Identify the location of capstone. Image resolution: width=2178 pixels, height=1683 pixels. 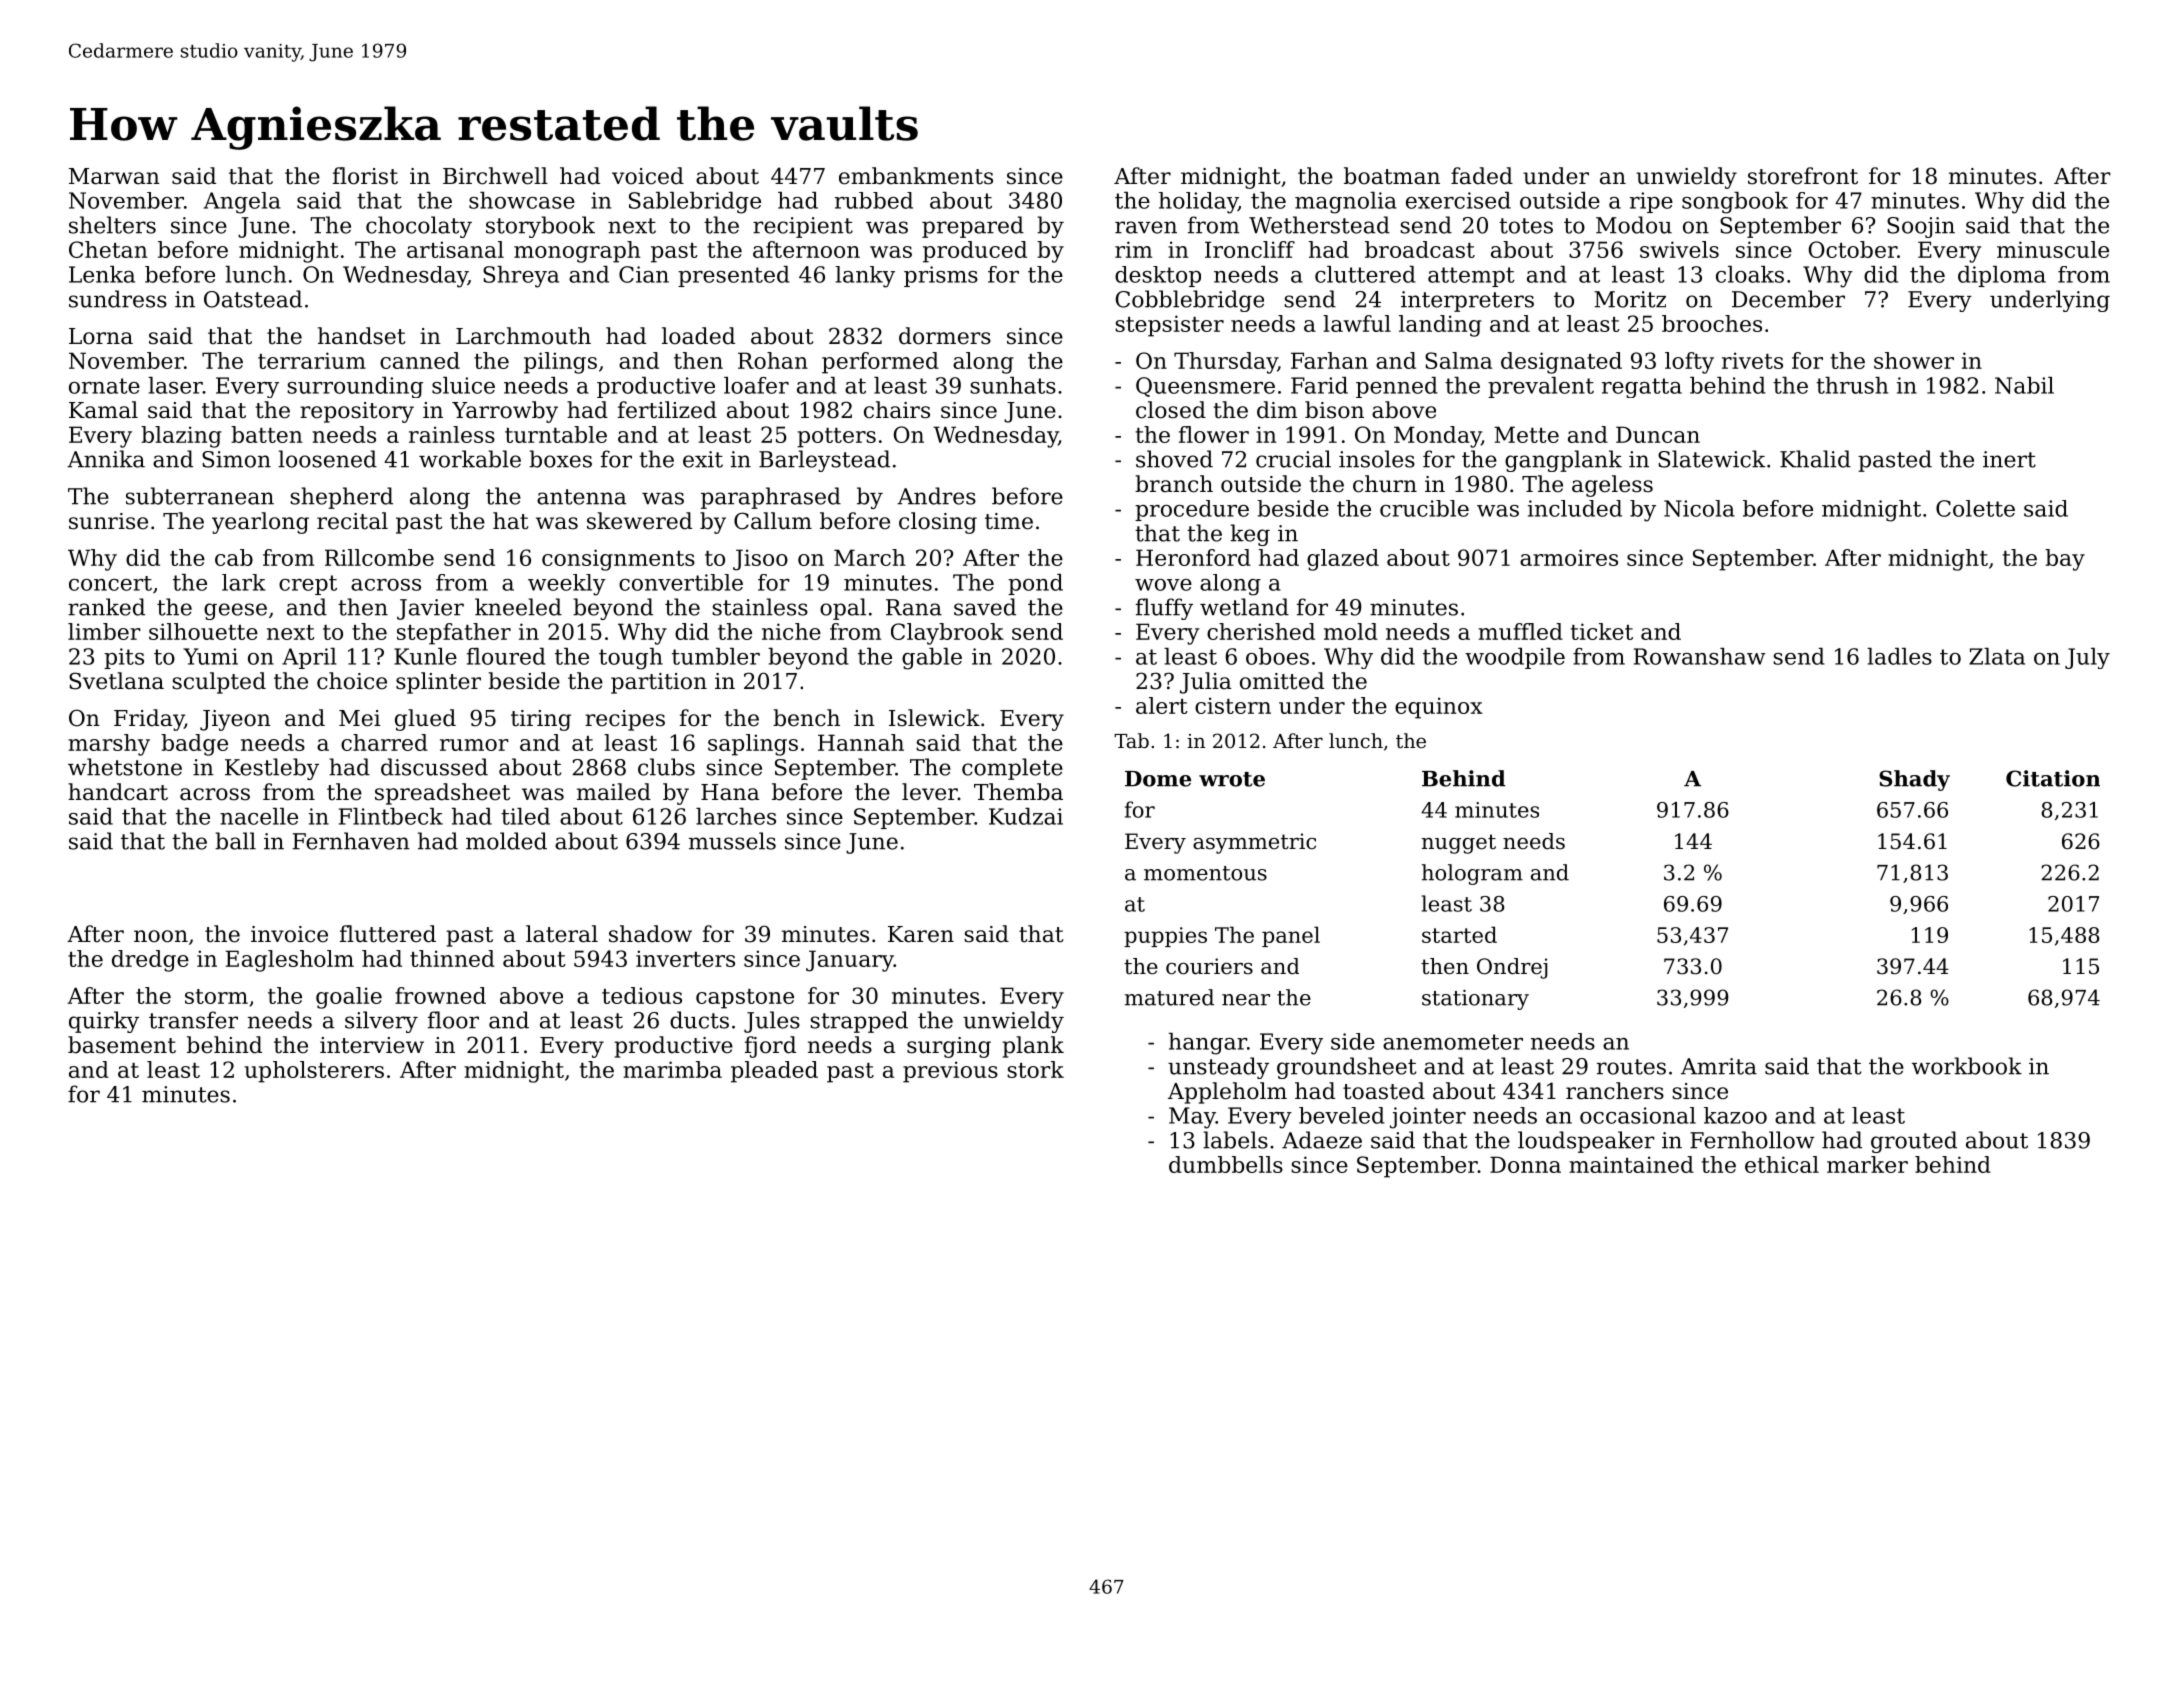
(745, 999).
